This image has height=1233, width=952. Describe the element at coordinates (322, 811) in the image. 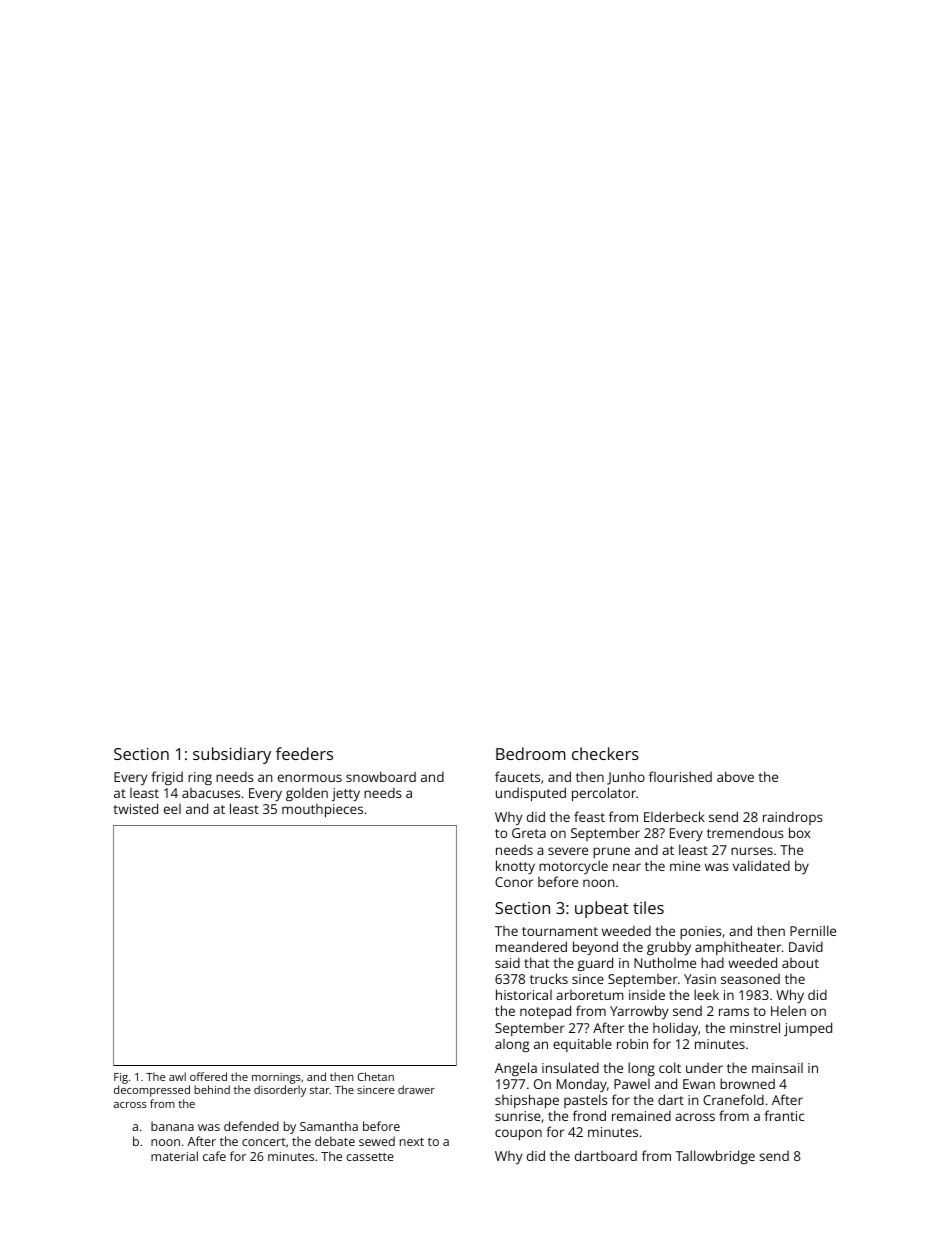

I see `mouthpieces` at that location.
